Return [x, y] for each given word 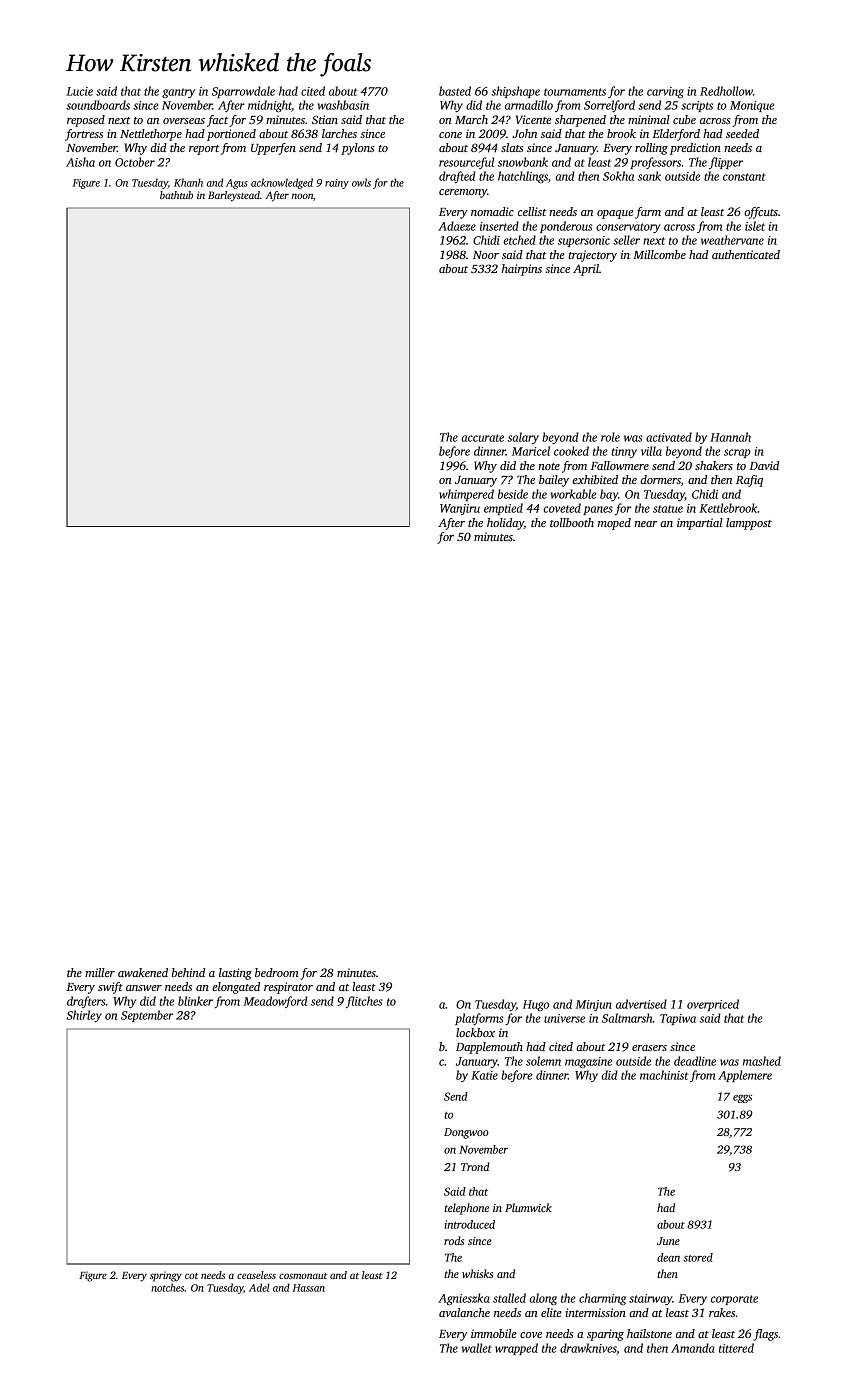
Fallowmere [620, 465]
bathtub [176, 195]
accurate [482, 438]
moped [614, 524]
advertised [641, 1004]
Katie [484, 1075]
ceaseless [256, 1275]
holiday [505, 524]
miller [100, 972]
